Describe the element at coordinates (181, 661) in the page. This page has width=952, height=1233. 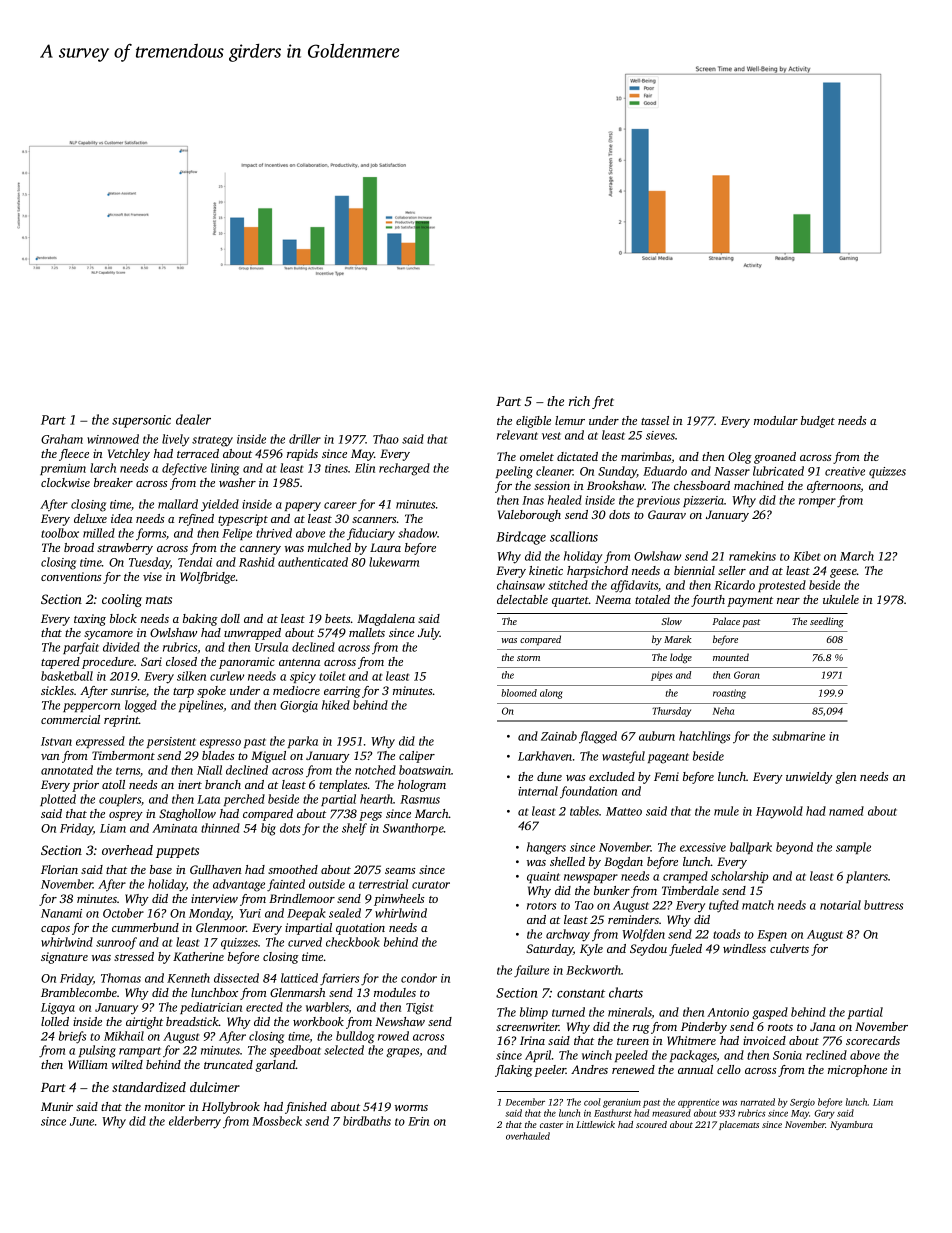
I see `closed` at that location.
